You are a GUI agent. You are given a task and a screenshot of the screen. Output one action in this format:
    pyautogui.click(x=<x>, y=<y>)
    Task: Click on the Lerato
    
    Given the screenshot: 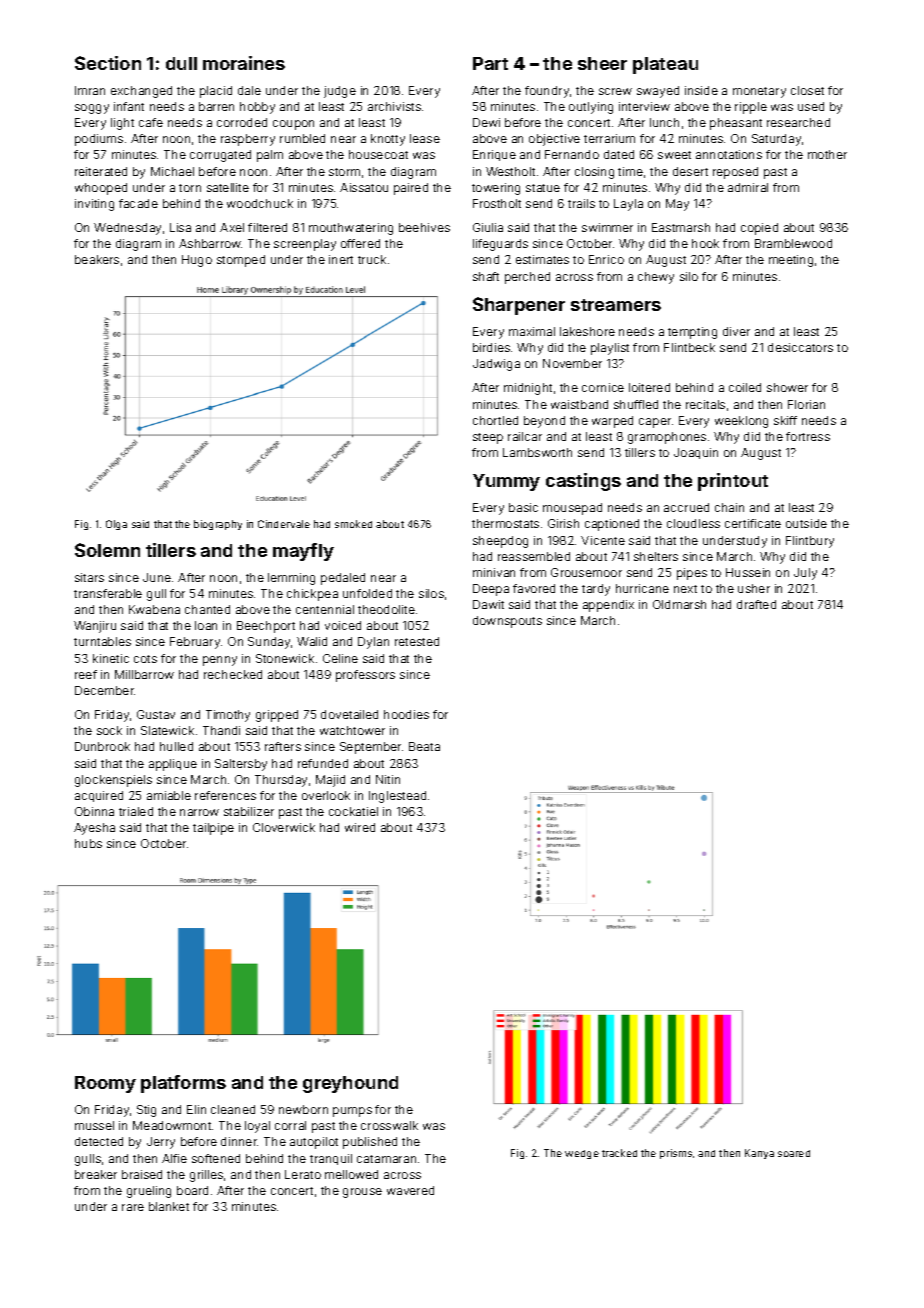 What is the action you would take?
    pyautogui.click(x=303, y=1174)
